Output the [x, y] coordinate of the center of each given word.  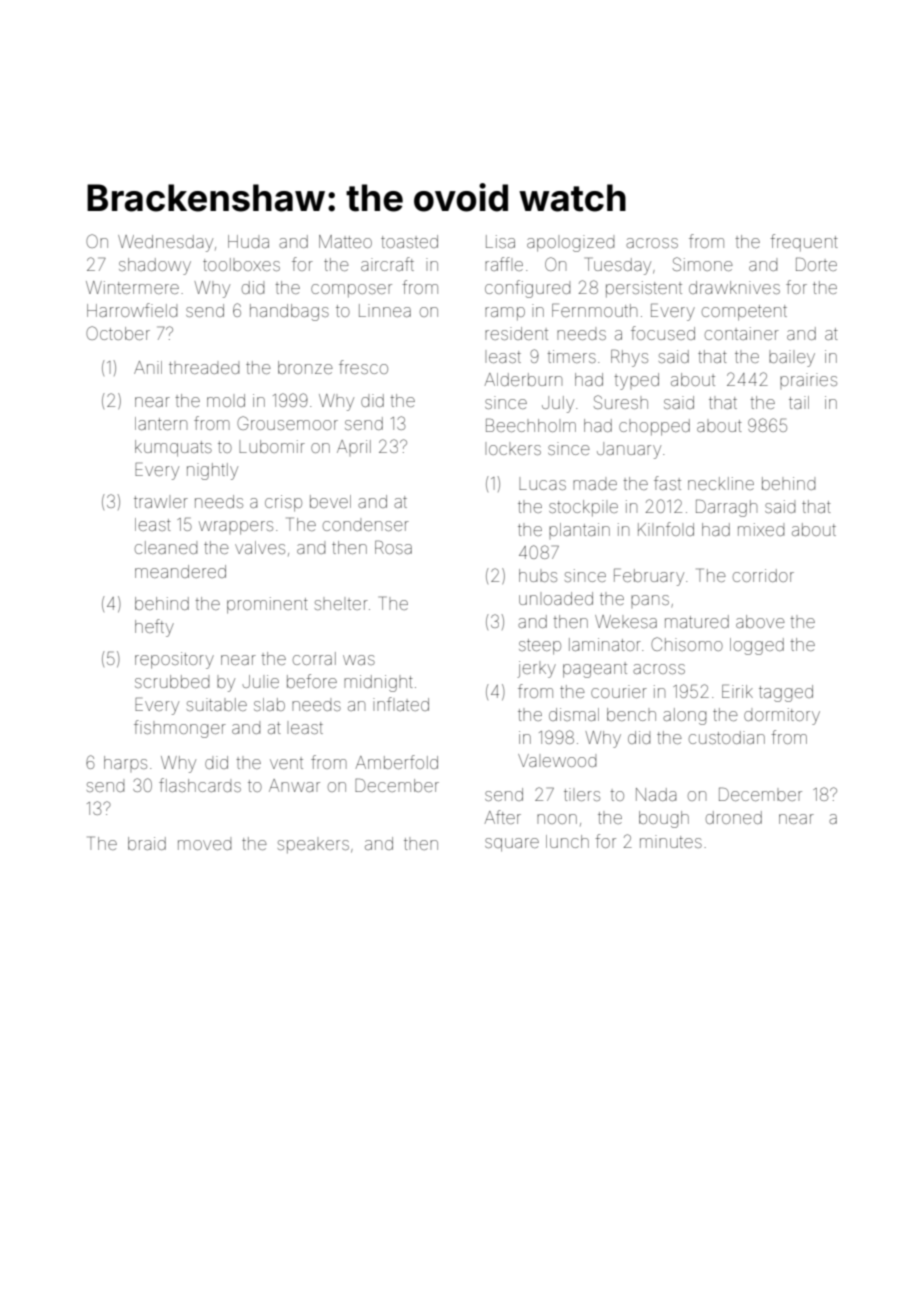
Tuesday [618, 266]
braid [147, 843]
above [760, 621]
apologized [570, 243]
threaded [204, 367]
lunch [567, 841]
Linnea [385, 310]
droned [734, 817]
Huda [248, 241]
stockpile [583, 508]
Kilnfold [666, 529]
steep [540, 647]
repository [174, 660]
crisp [283, 503]
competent [744, 313]
